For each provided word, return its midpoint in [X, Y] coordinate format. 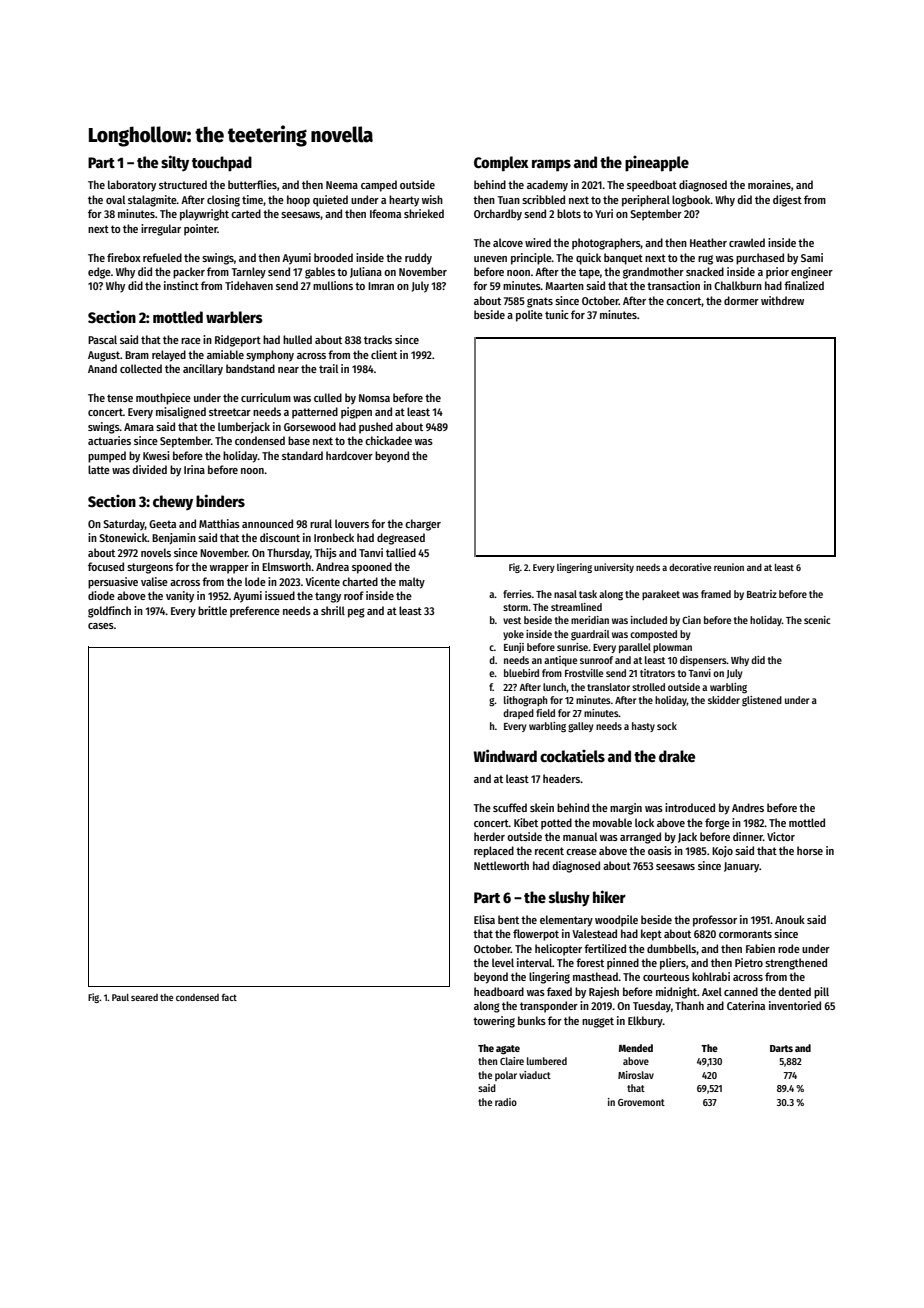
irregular [161, 230]
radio [506, 1102]
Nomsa [374, 398]
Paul [120, 997]
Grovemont [641, 1102]
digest [787, 201]
